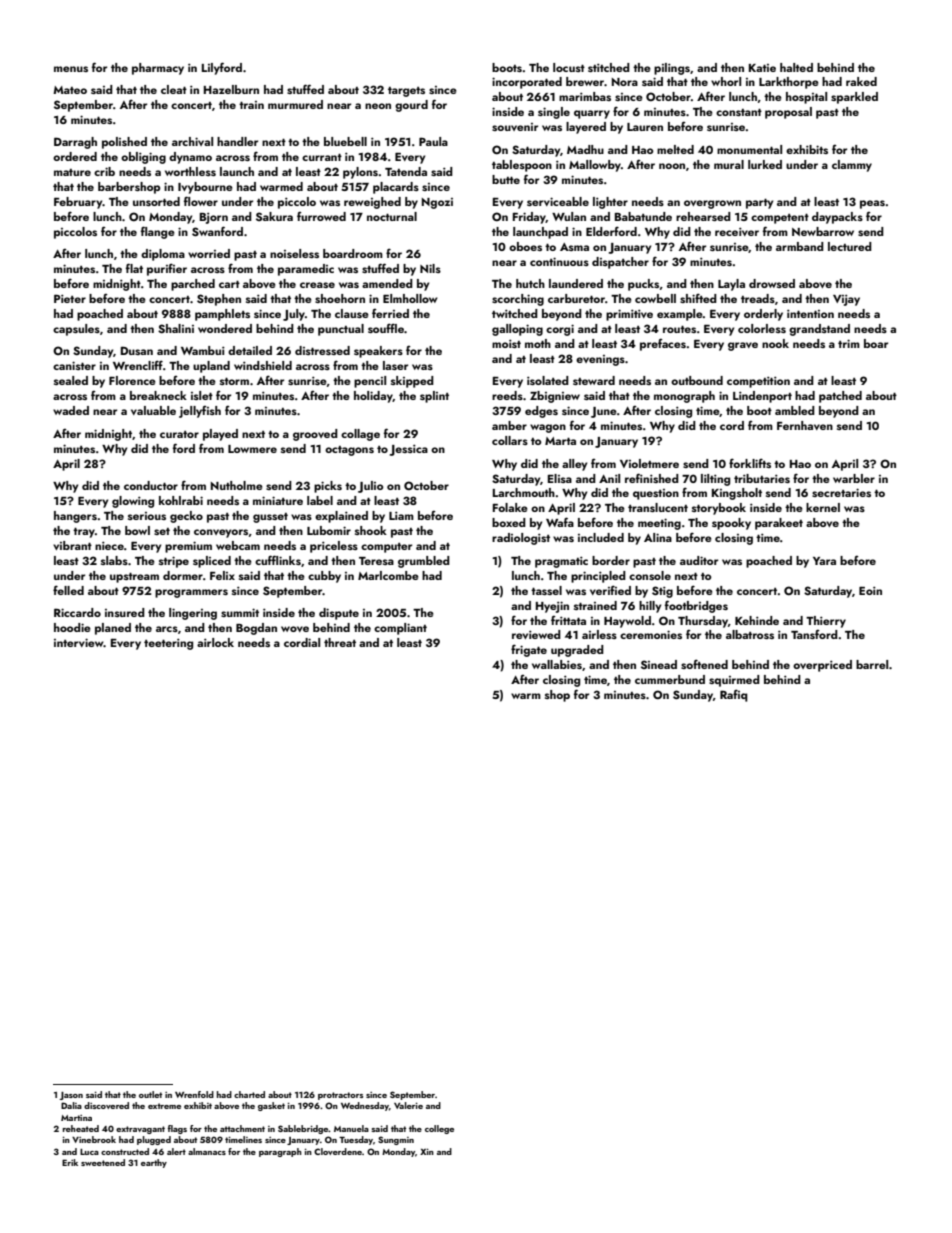  What do you see at coordinates (796, 67) in the screenshot?
I see `halted` at bounding box center [796, 67].
